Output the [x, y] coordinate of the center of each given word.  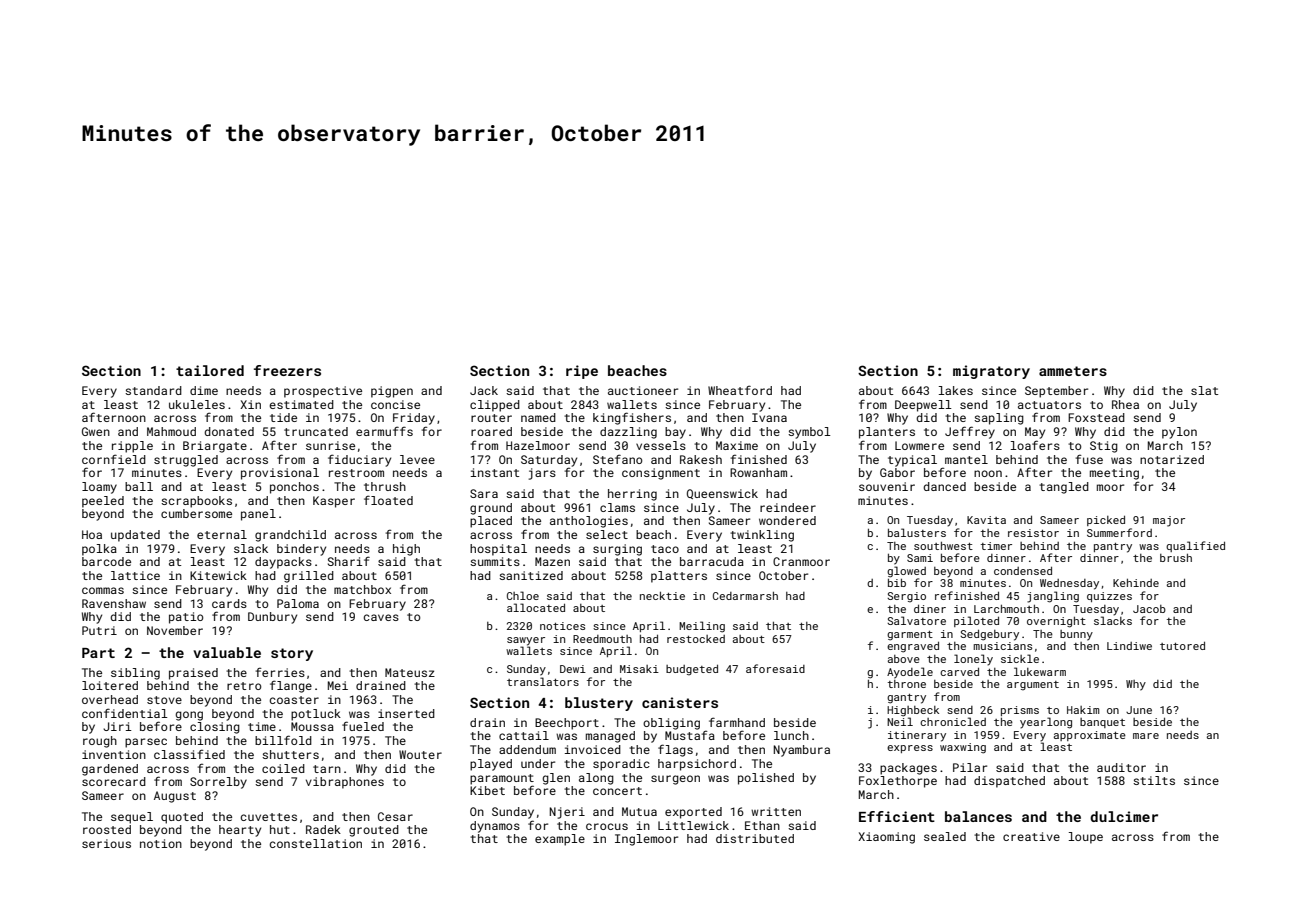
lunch [791, 735]
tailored [210, 370]
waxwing [963, 748]
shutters [290, 754]
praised [193, 674]
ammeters [1073, 371]
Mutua [639, 811]
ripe [582, 372]
